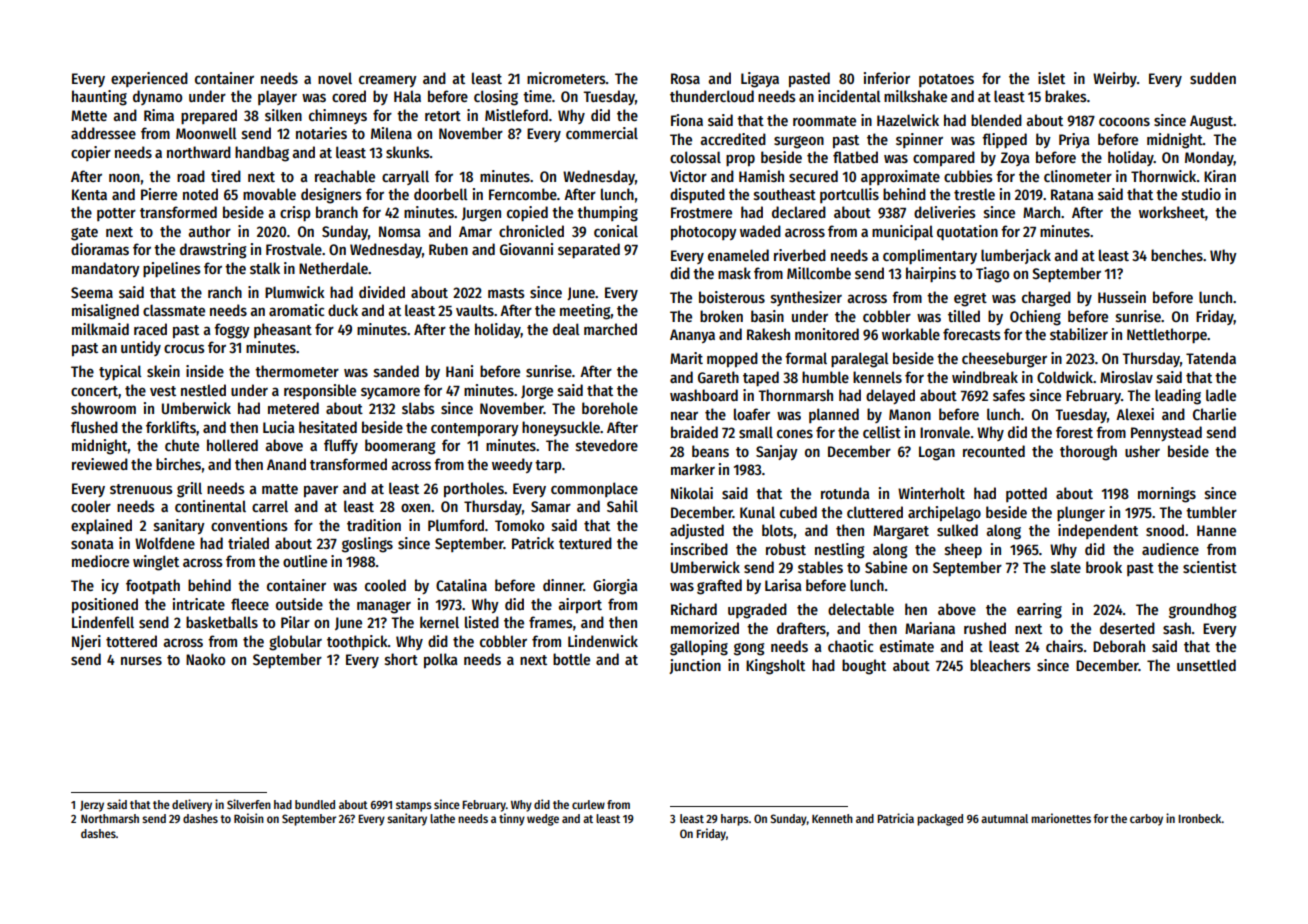  What do you see at coordinates (760, 80) in the screenshot?
I see `Ligaya` at bounding box center [760, 80].
